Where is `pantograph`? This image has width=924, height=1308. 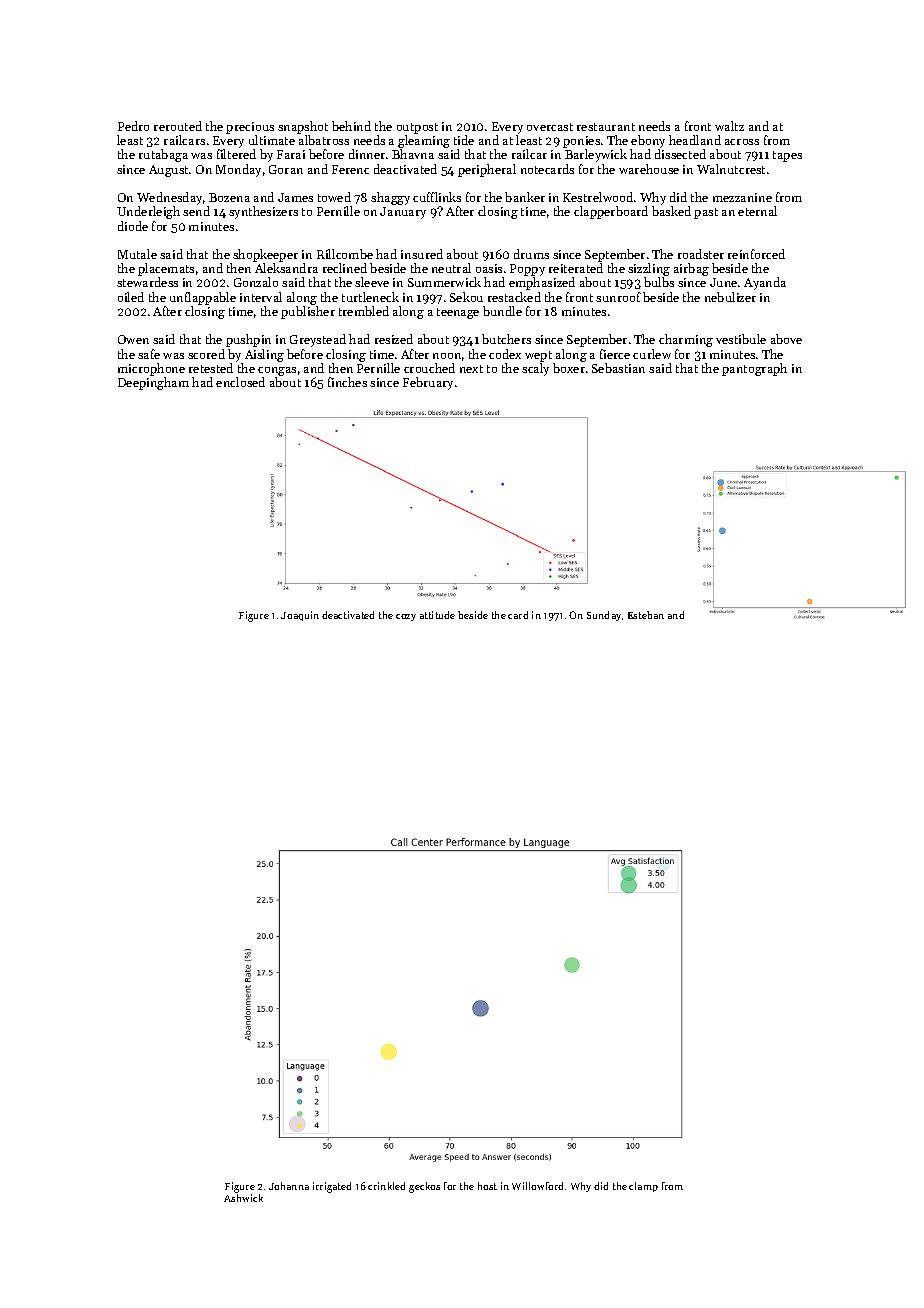
pantograph is located at coordinates (754, 369).
